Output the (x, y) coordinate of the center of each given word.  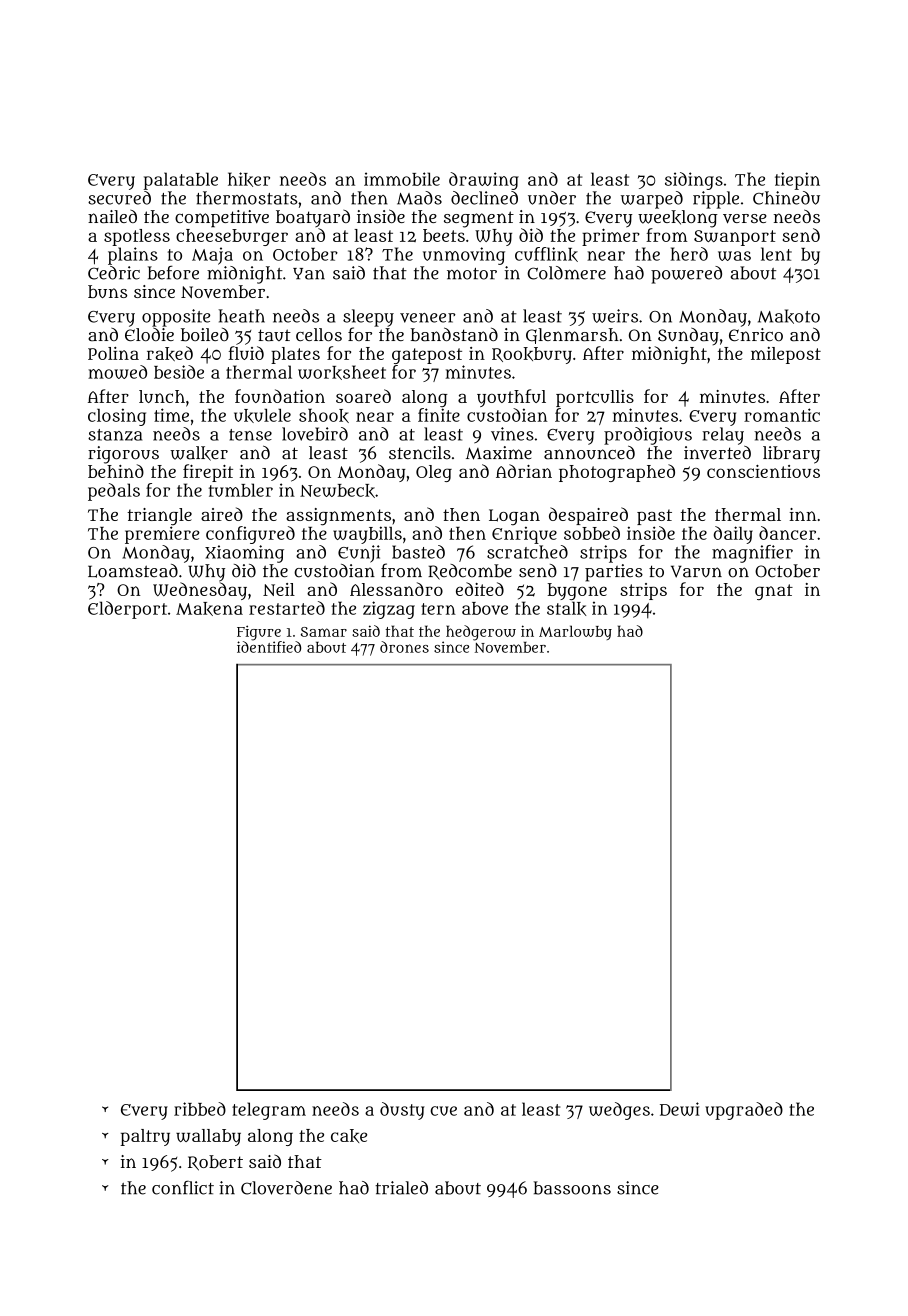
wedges (619, 1111)
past (654, 517)
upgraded (744, 1111)
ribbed (200, 1109)
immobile (402, 179)
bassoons (572, 1188)
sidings (694, 181)
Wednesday (200, 591)
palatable (181, 181)
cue (444, 1111)
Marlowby (575, 632)
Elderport (127, 610)
